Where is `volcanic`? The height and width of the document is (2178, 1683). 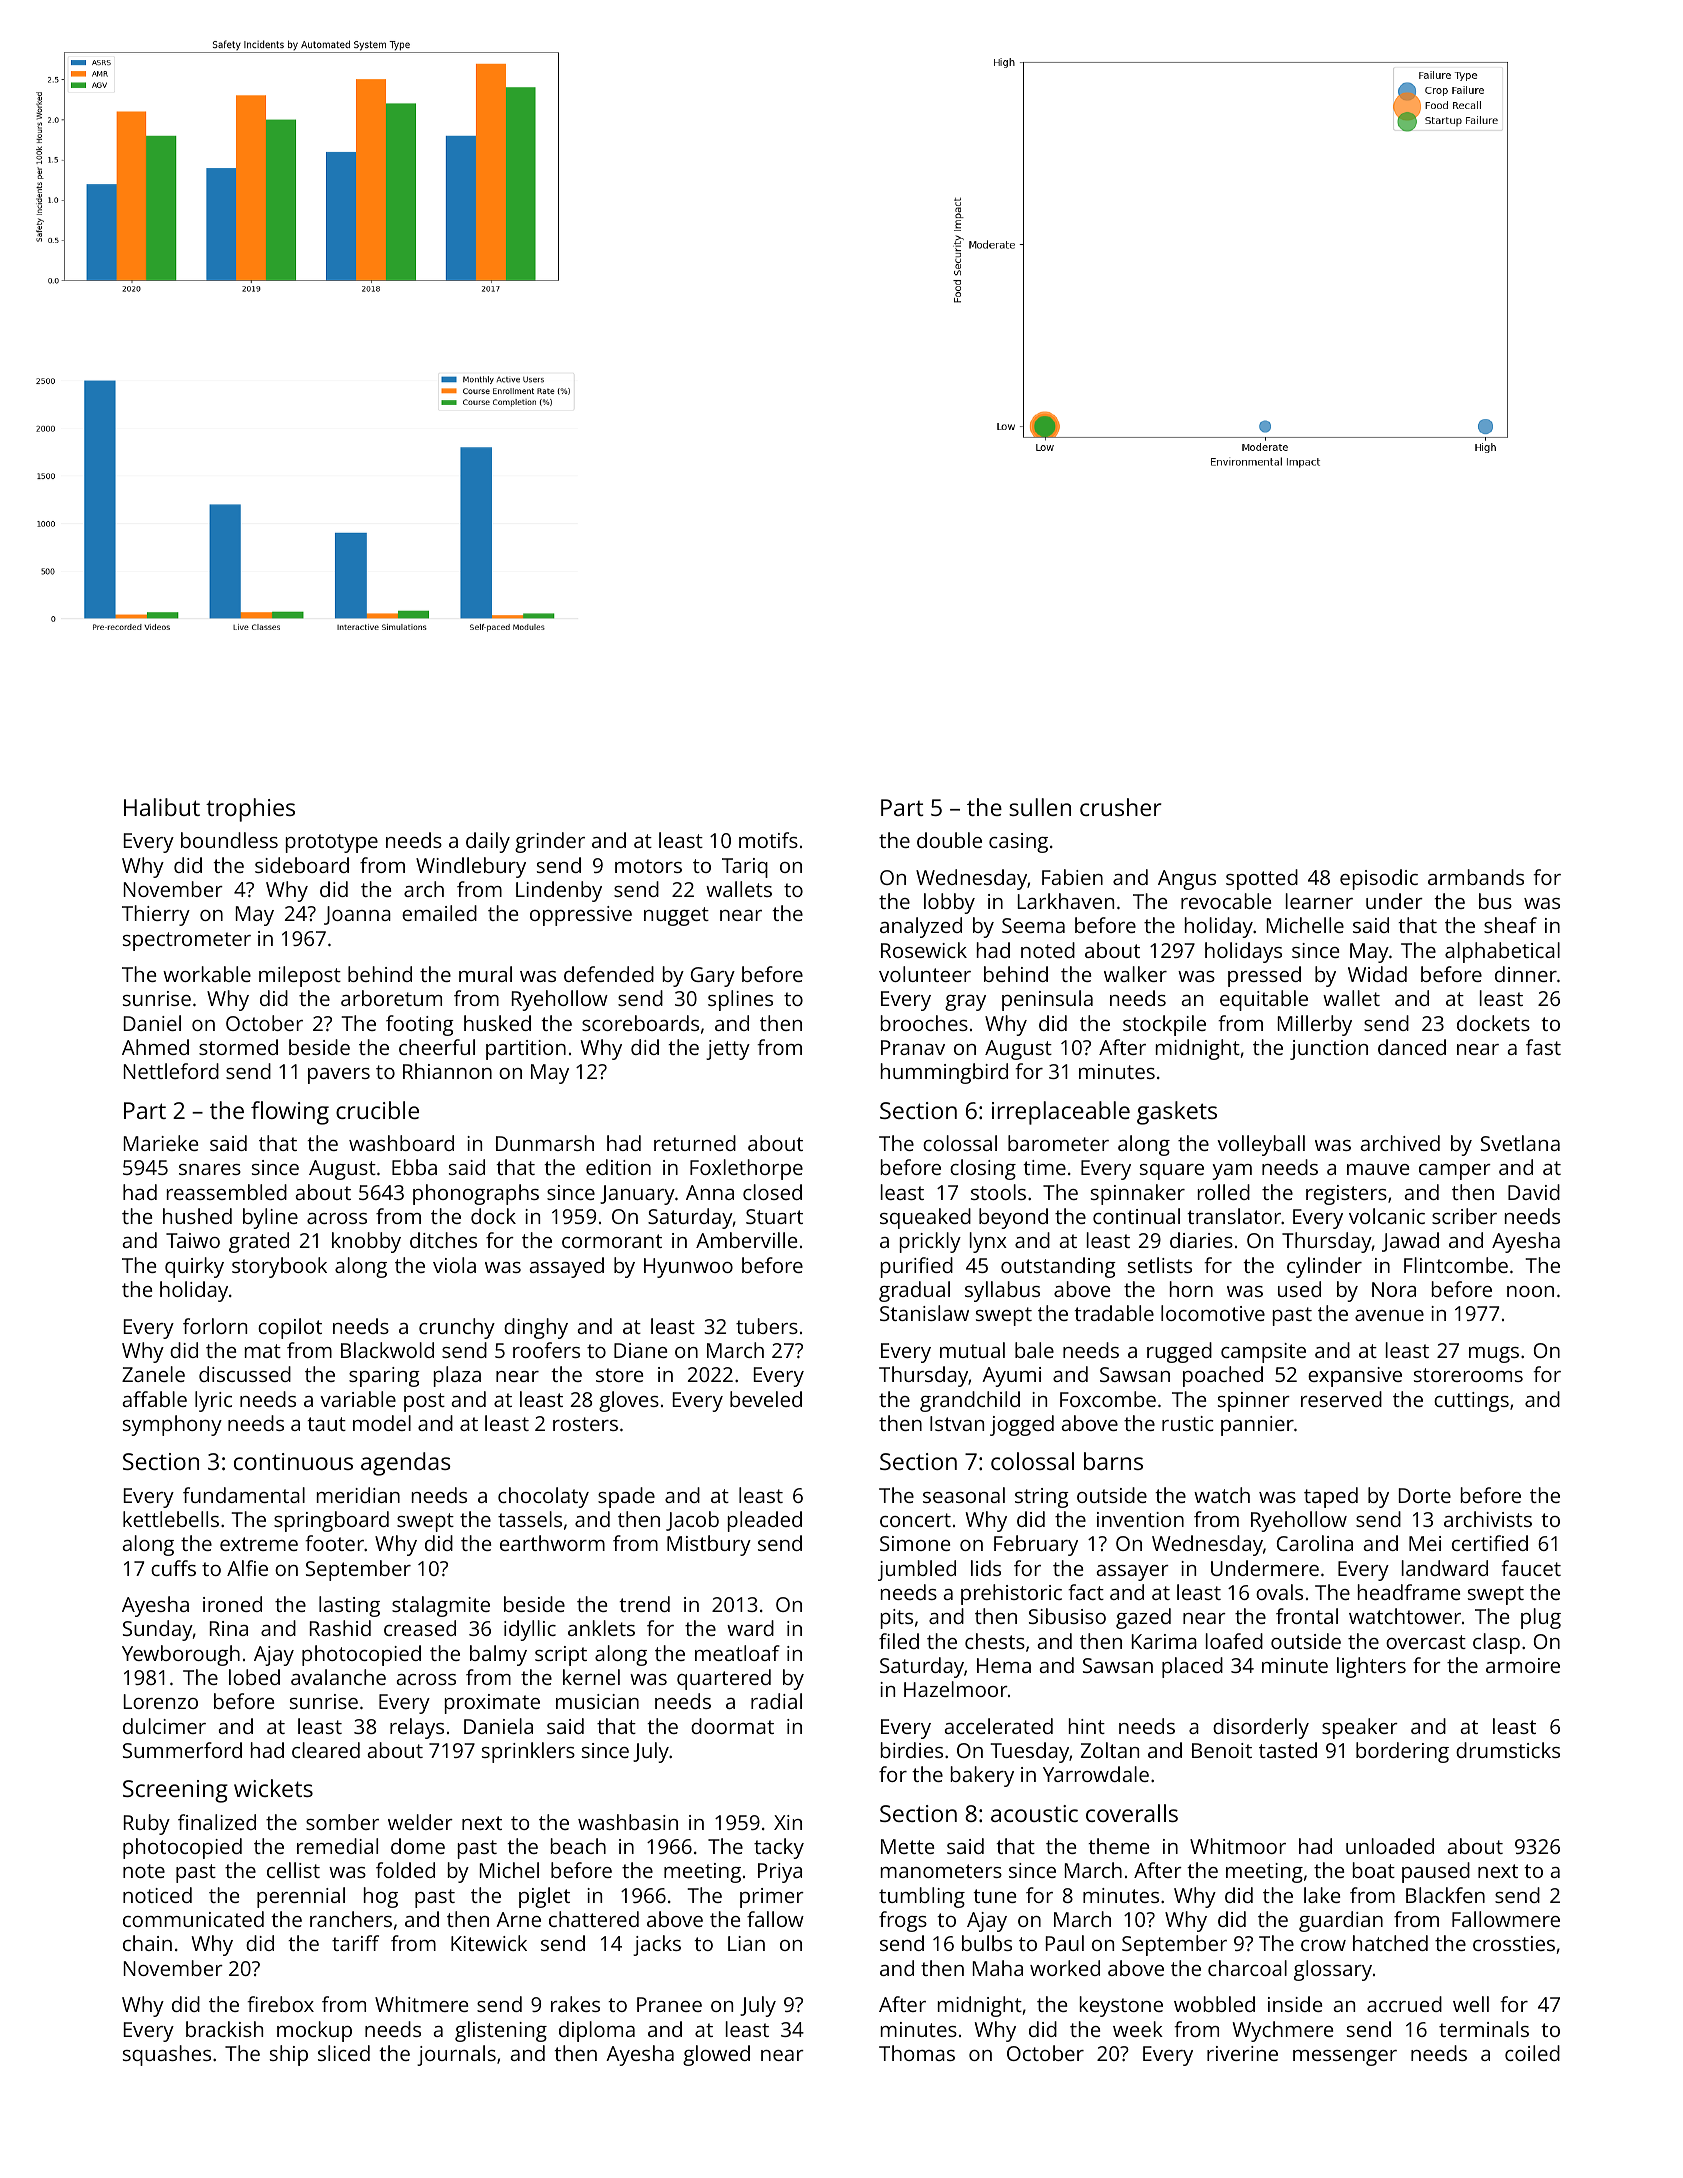 volcanic is located at coordinates (1387, 1216).
